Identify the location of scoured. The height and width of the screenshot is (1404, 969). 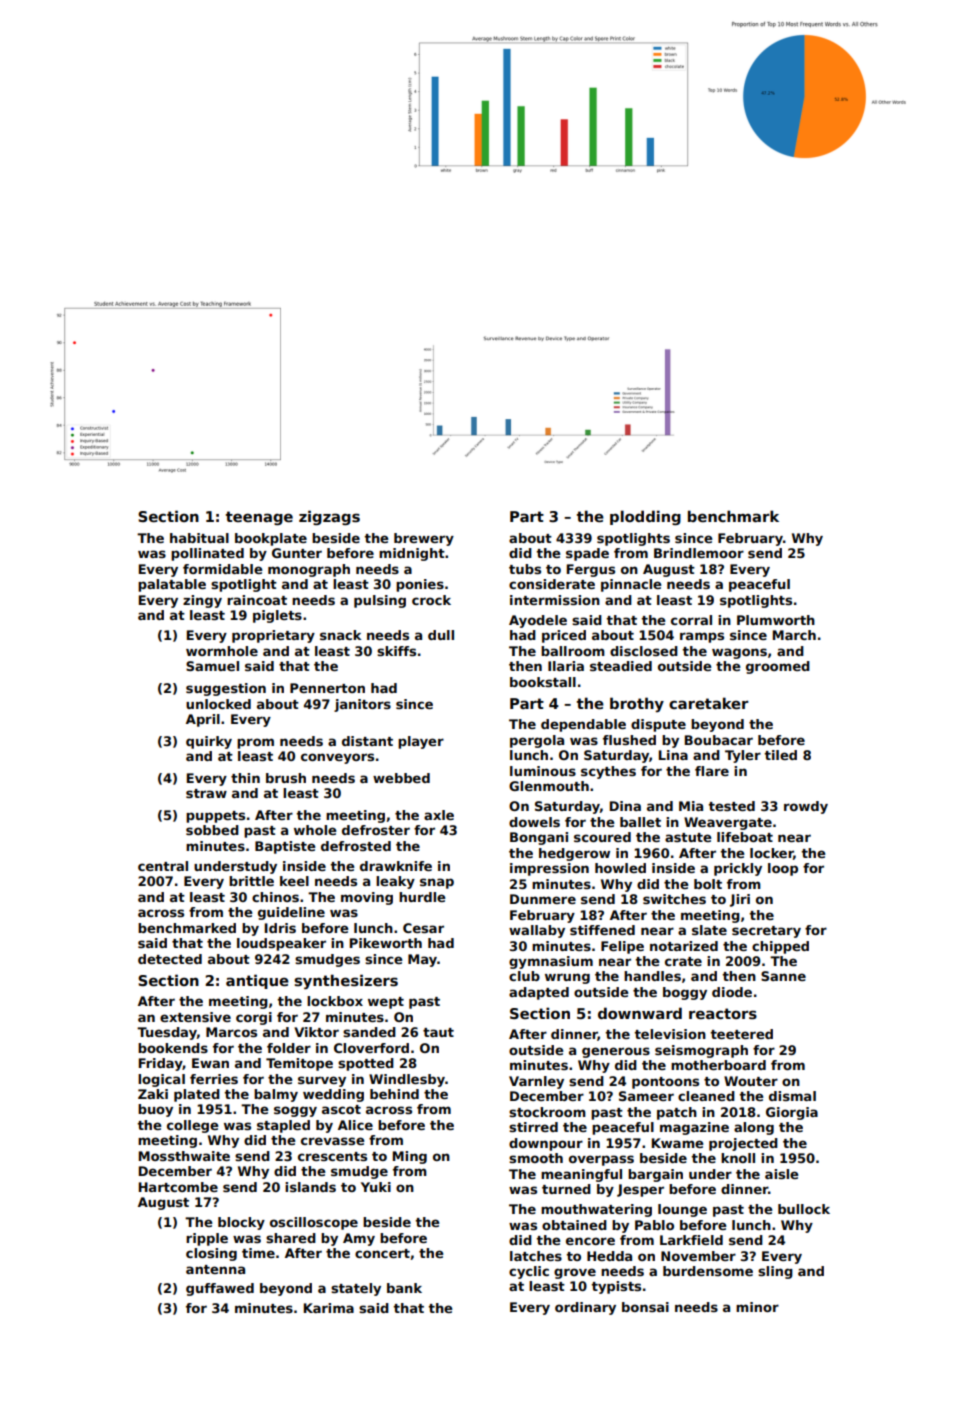
(602, 837).
